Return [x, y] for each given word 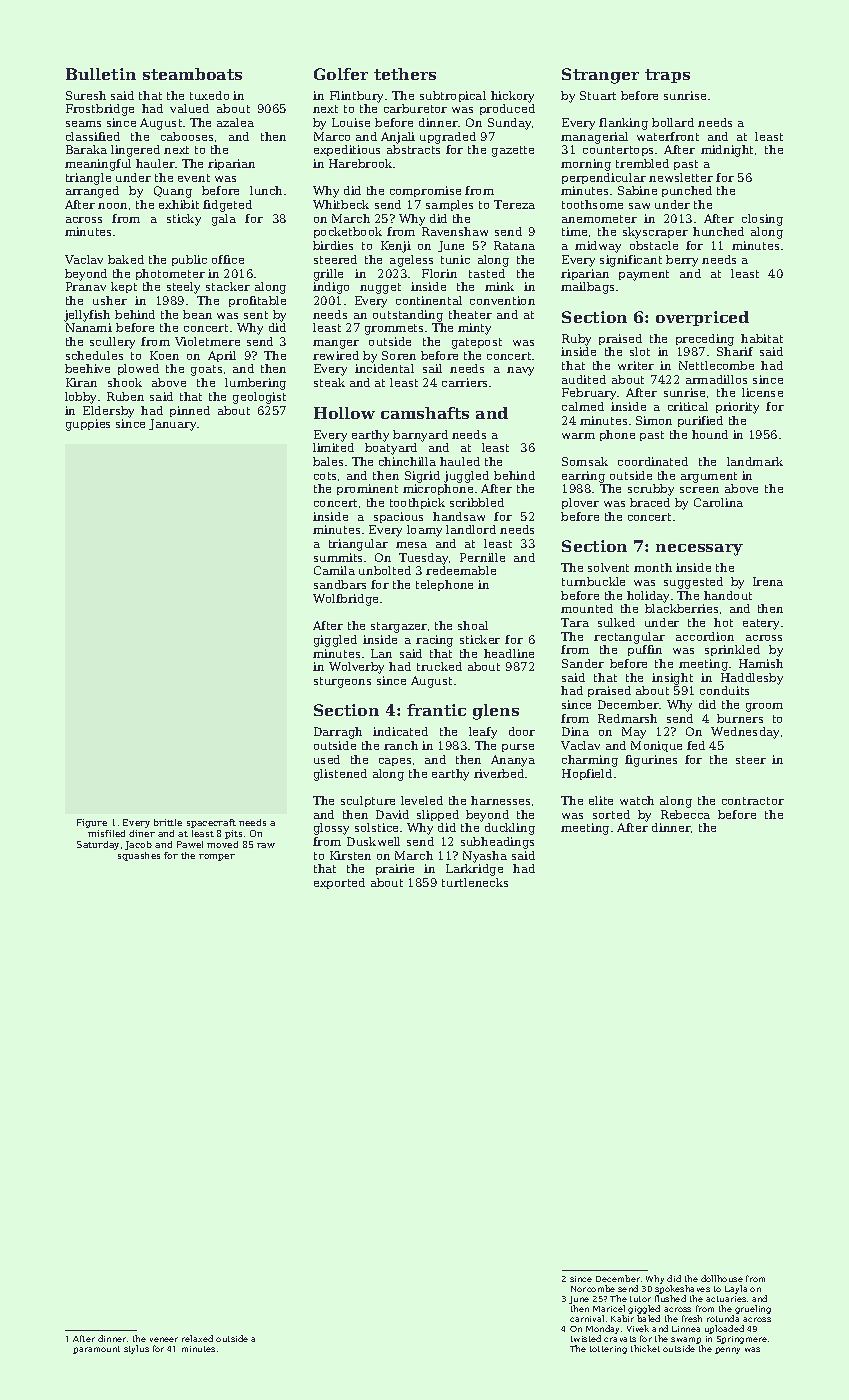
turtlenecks [475, 882]
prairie [395, 869]
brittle [168, 822]
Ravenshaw [455, 231]
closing [762, 220]
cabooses [187, 136]
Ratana [514, 245]
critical [688, 406]
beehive [87, 368]
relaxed [197, 1338]
